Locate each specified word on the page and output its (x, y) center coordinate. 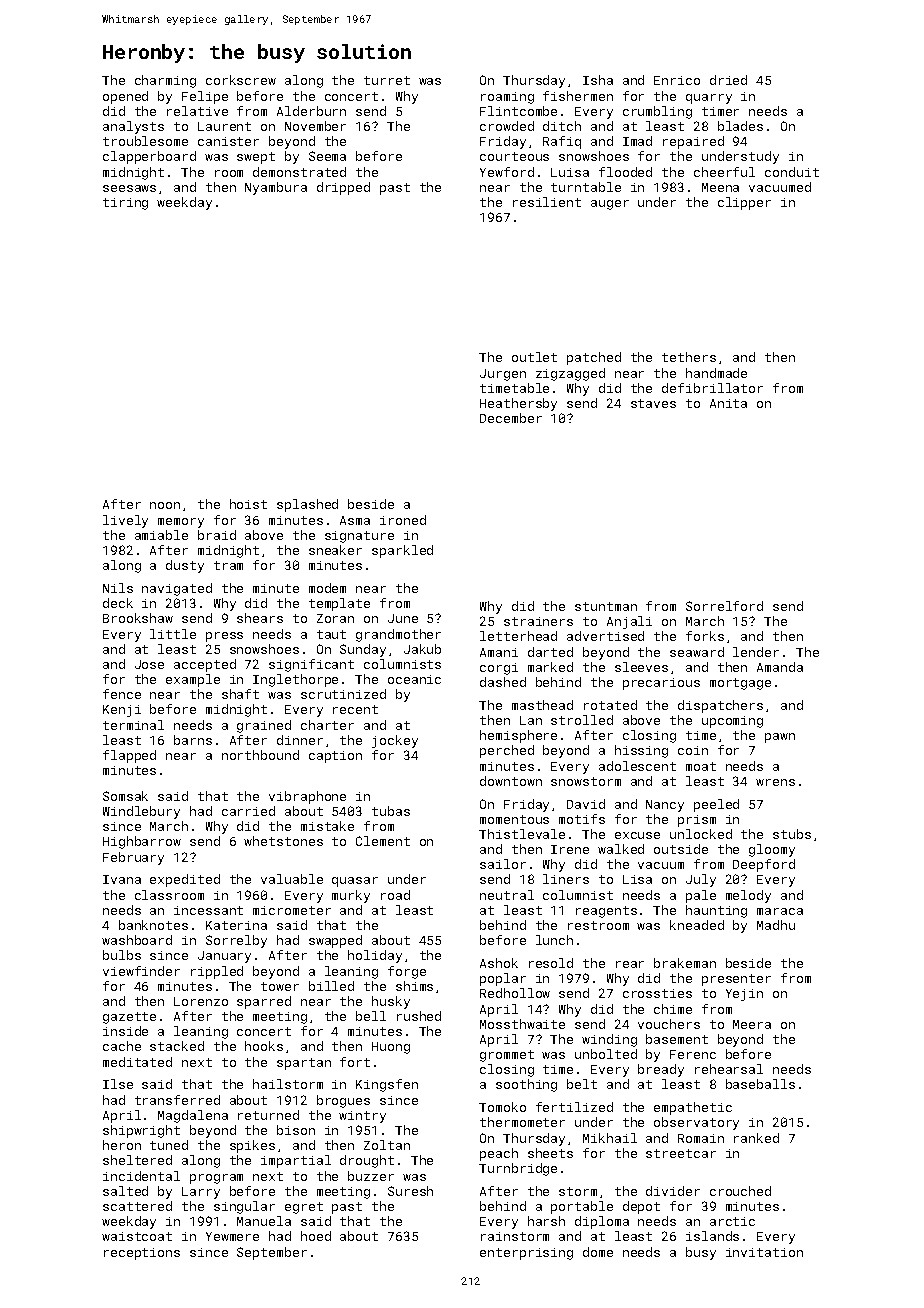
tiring (125, 204)
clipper (744, 203)
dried (728, 80)
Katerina (236, 925)
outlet (534, 357)
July (701, 880)
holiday (375, 956)
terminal (133, 725)
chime (673, 1009)
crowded (507, 126)
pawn (780, 738)
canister (228, 141)
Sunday (363, 650)
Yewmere (232, 1236)
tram (228, 565)
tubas (391, 811)
